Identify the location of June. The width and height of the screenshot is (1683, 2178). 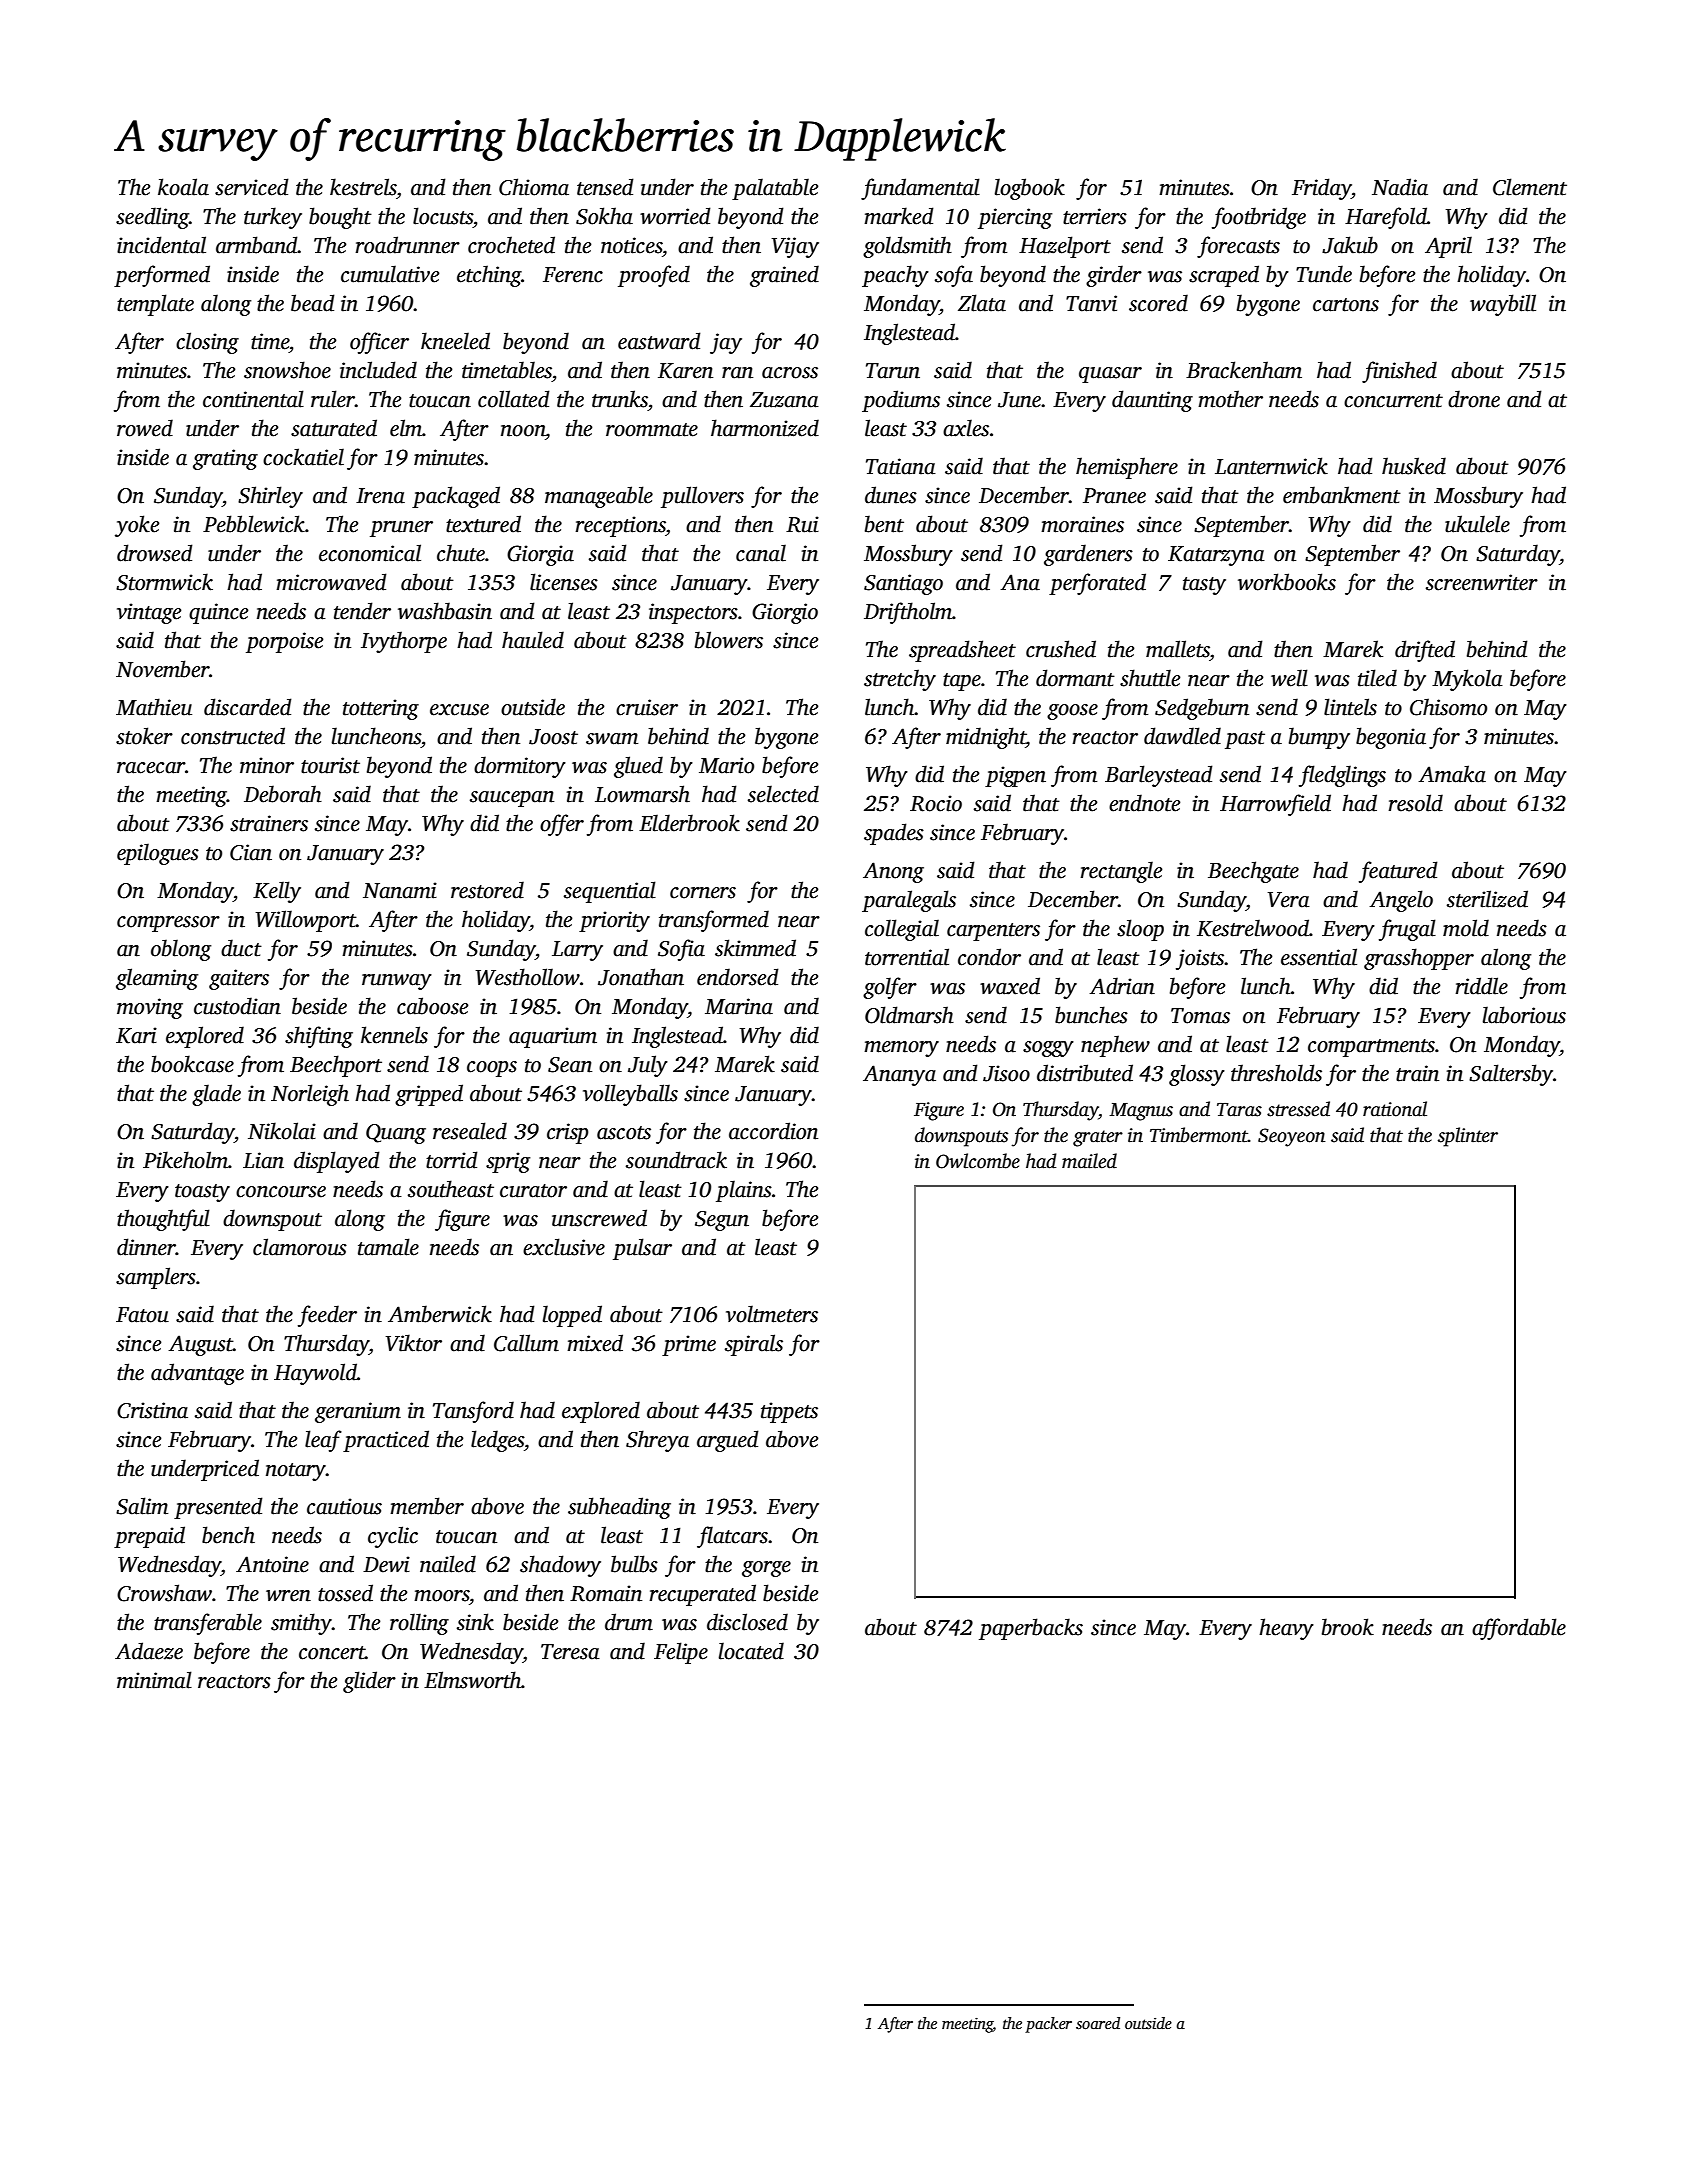
(1019, 400).
